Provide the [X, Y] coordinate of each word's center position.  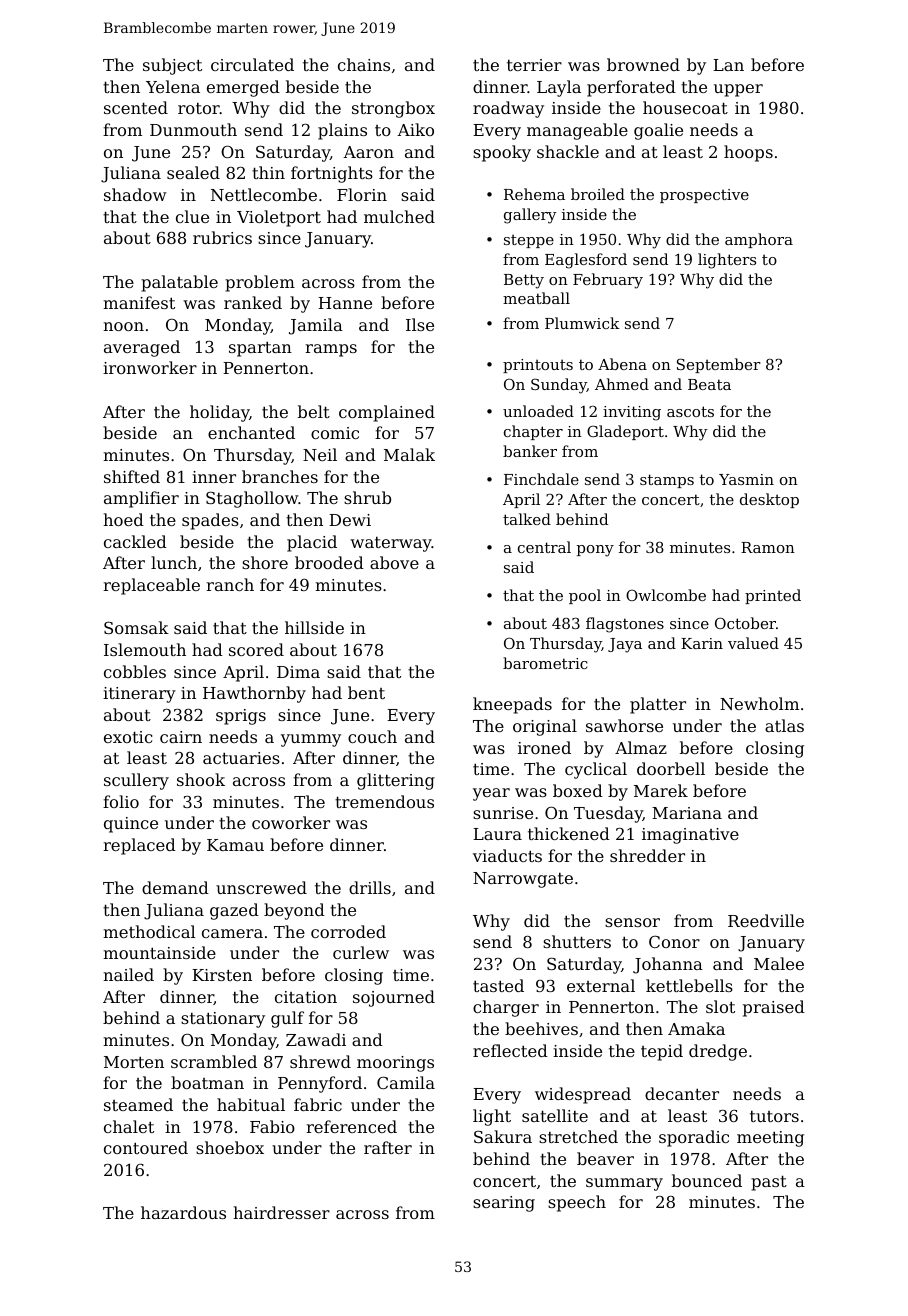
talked [527, 519]
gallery [530, 216]
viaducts [507, 855]
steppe [529, 241]
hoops [748, 153]
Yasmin [746, 479]
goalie [658, 131]
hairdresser [281, 1212]
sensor [632, 922]
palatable [179, 283]
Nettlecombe [264, 194]
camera [232, 933]
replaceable [151, 586]
